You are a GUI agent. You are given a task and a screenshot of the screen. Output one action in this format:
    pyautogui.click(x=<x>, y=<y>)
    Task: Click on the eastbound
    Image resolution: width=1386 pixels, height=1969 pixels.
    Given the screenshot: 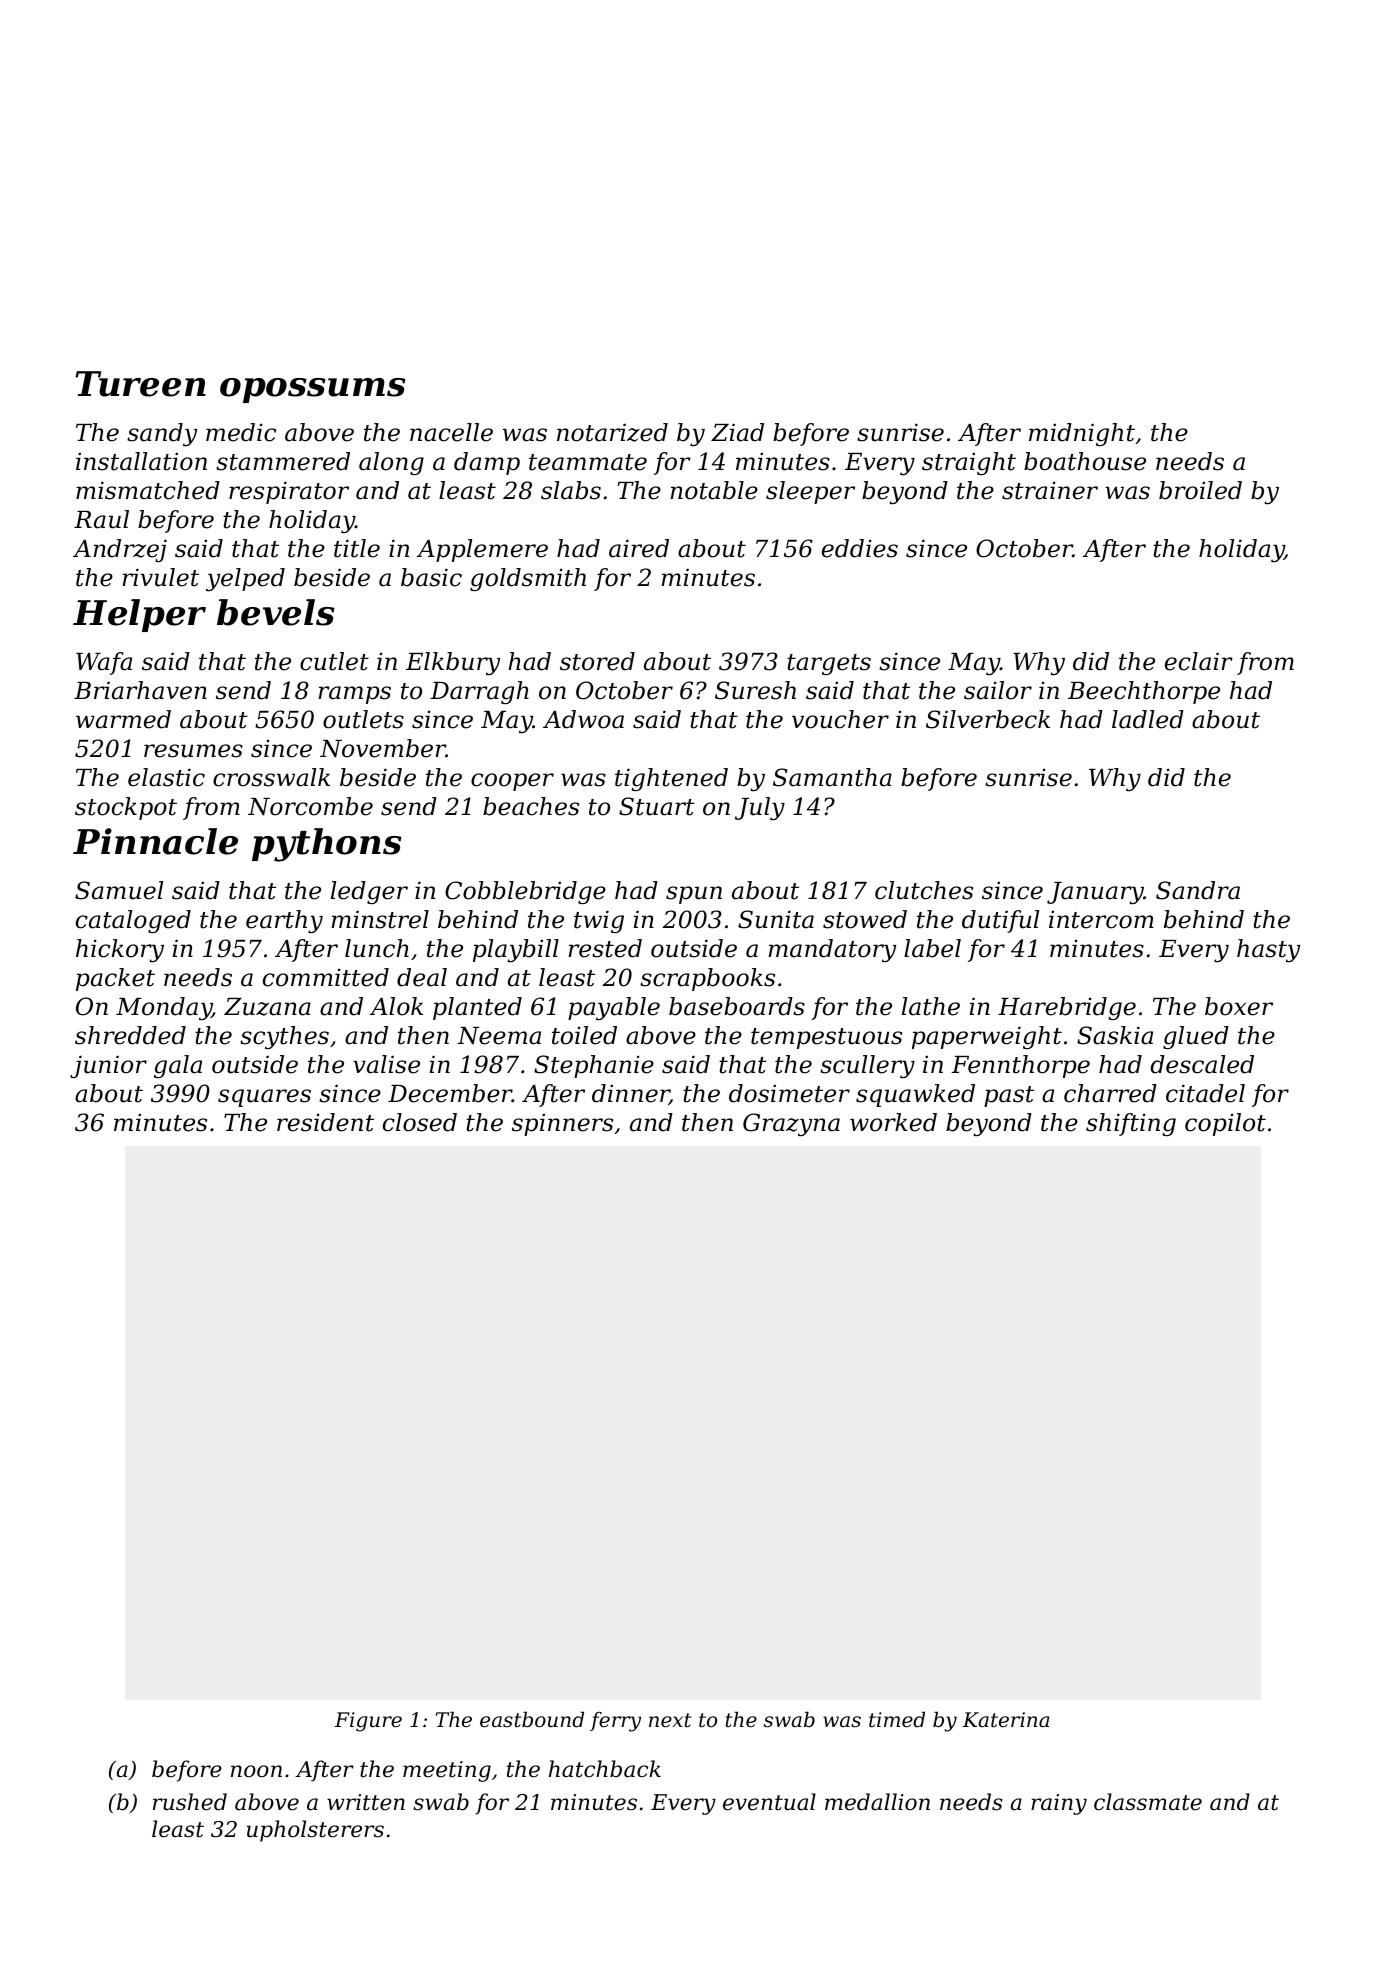 What is the action you would take?
    pyautogui.click(x=532, y=1719)
